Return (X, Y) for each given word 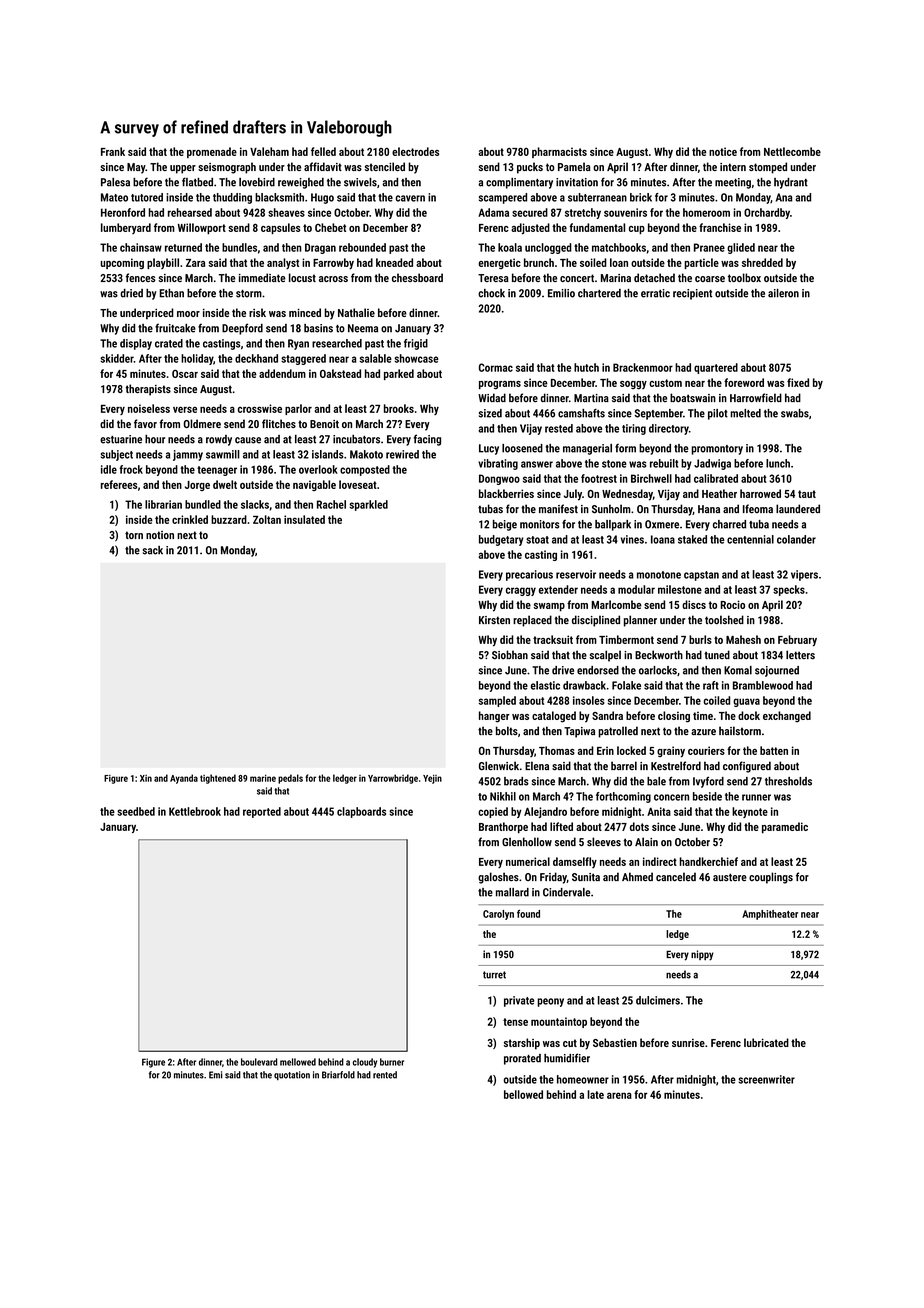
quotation (292, 1075)
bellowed (523, 1094)
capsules (280, 228)
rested (559, 428)
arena (619, 1095)
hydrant (791, 183)
